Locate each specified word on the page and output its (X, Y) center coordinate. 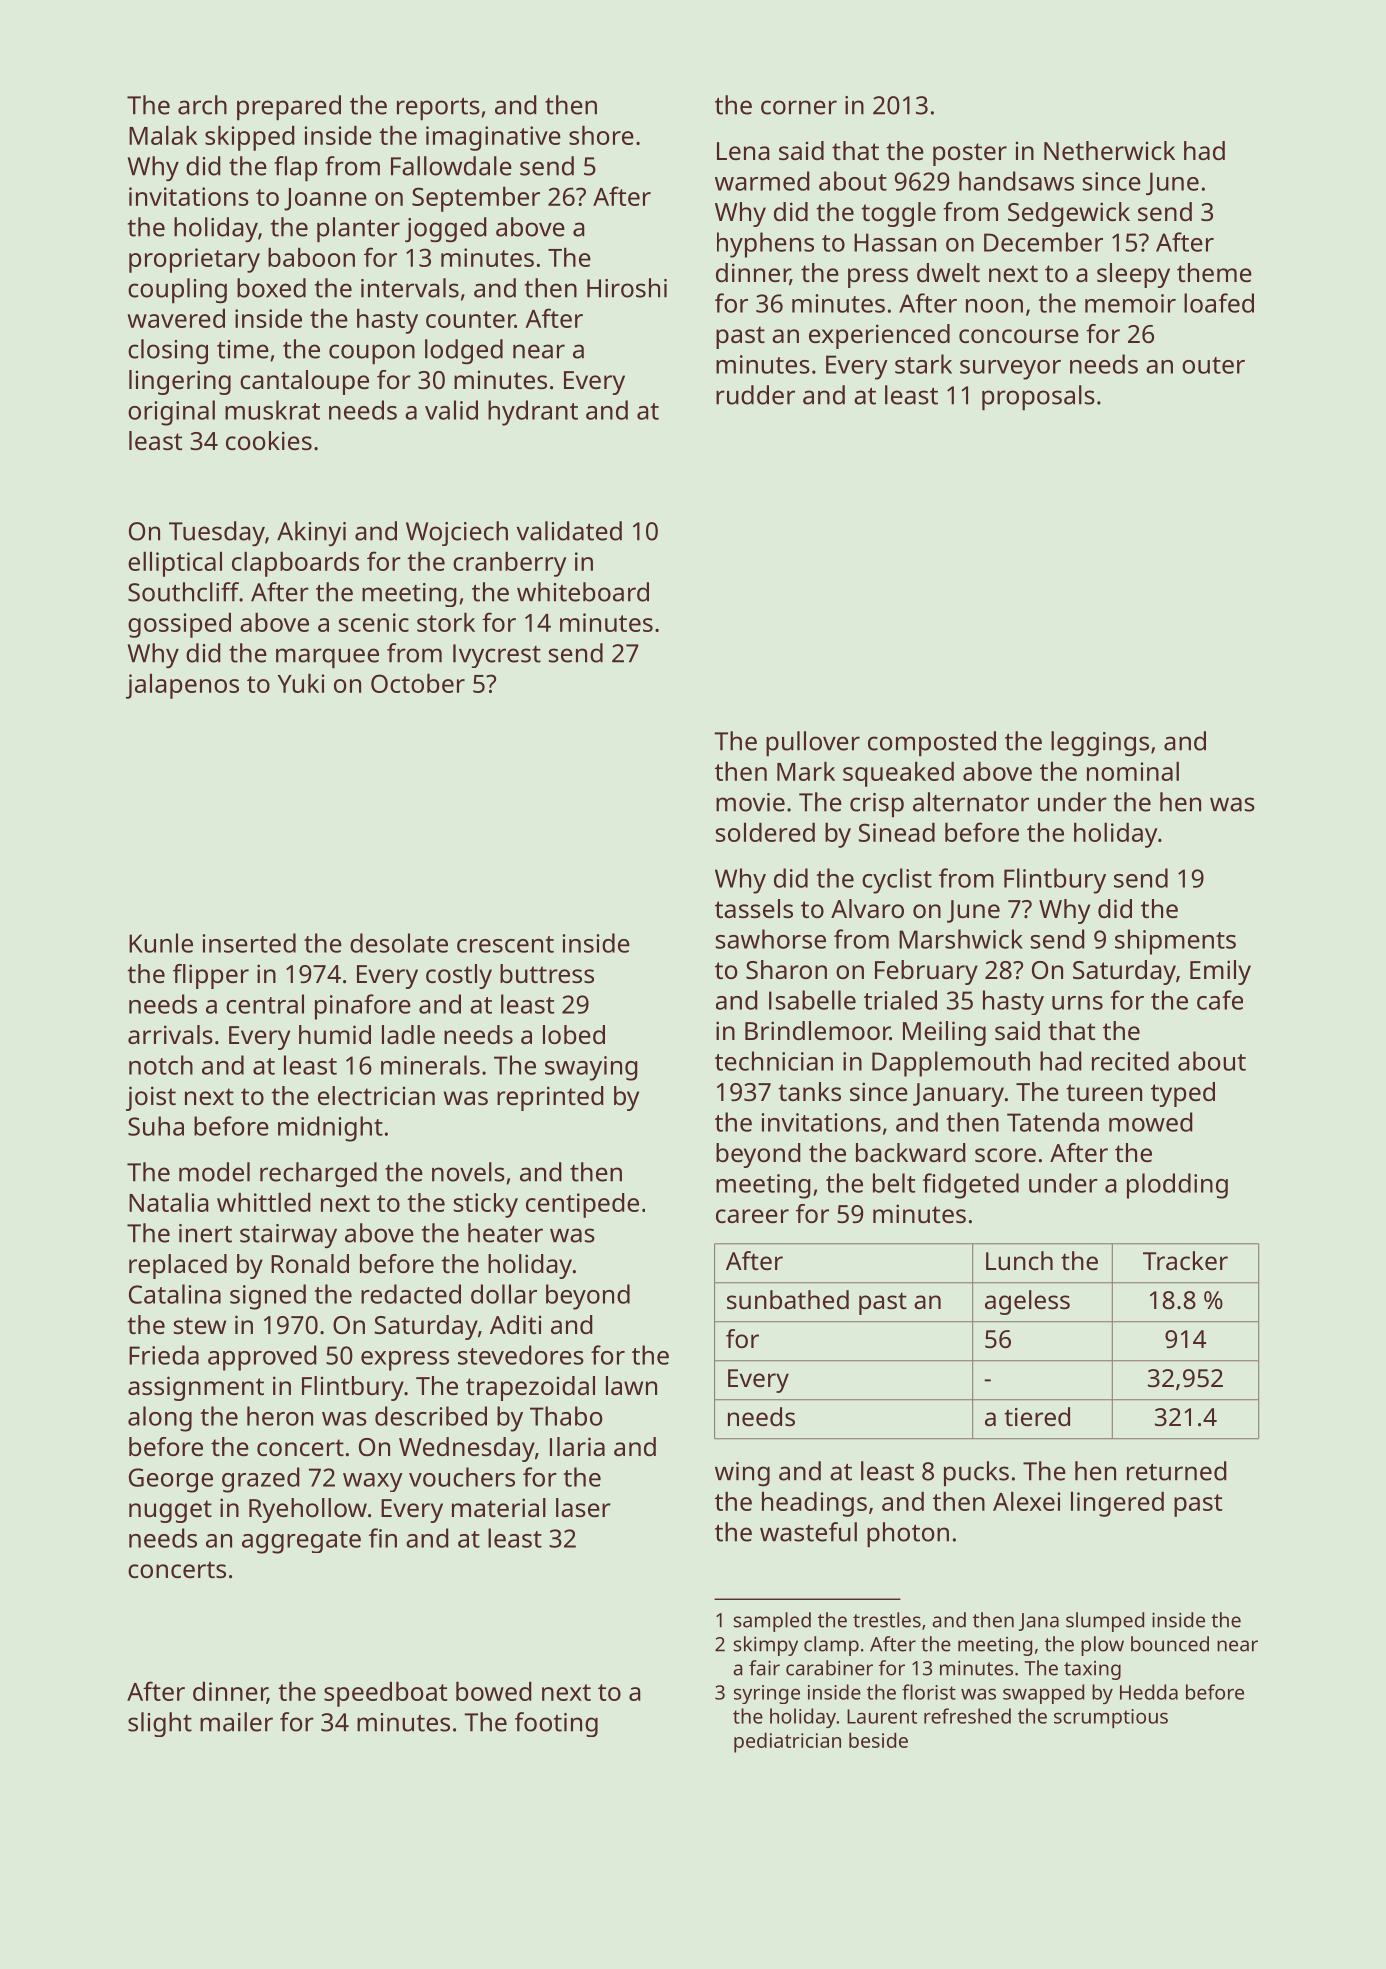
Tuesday (217, 533)
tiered (1037, 1416)
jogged (446, 229)
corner (799, 107)
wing (742, 1474)
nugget (170, 1511)
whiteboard (583, 592)
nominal (1133, 771)
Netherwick (1109, 150)
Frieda (164, 1355)
